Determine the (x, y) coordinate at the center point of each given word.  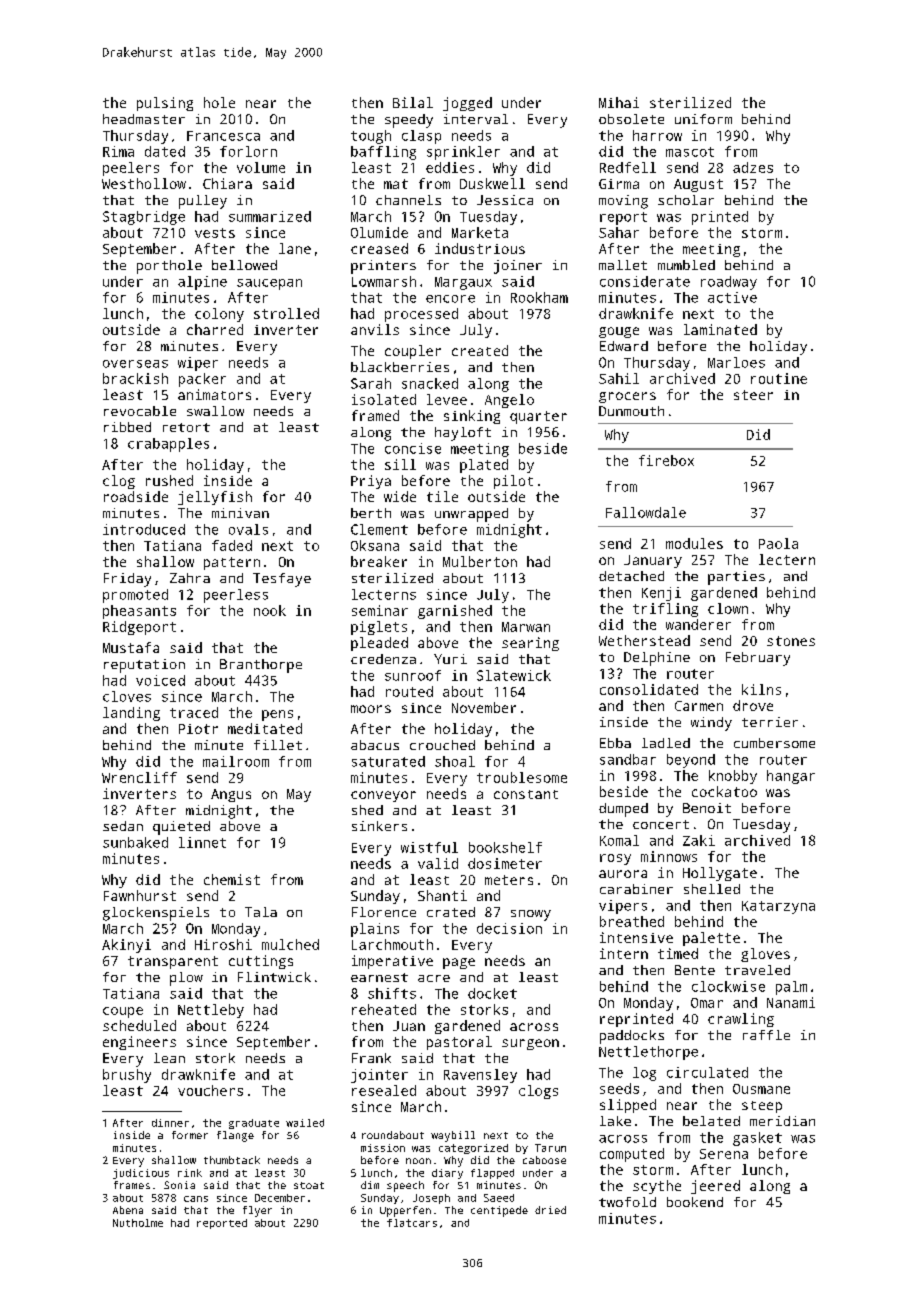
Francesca (223, 136)
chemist (232, 879)
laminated (720, 329)
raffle (766, 1035)
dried (550, 1210)
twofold (627, 1202)
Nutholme (138, 1223)
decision (509, 928)
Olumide (379, 232)
